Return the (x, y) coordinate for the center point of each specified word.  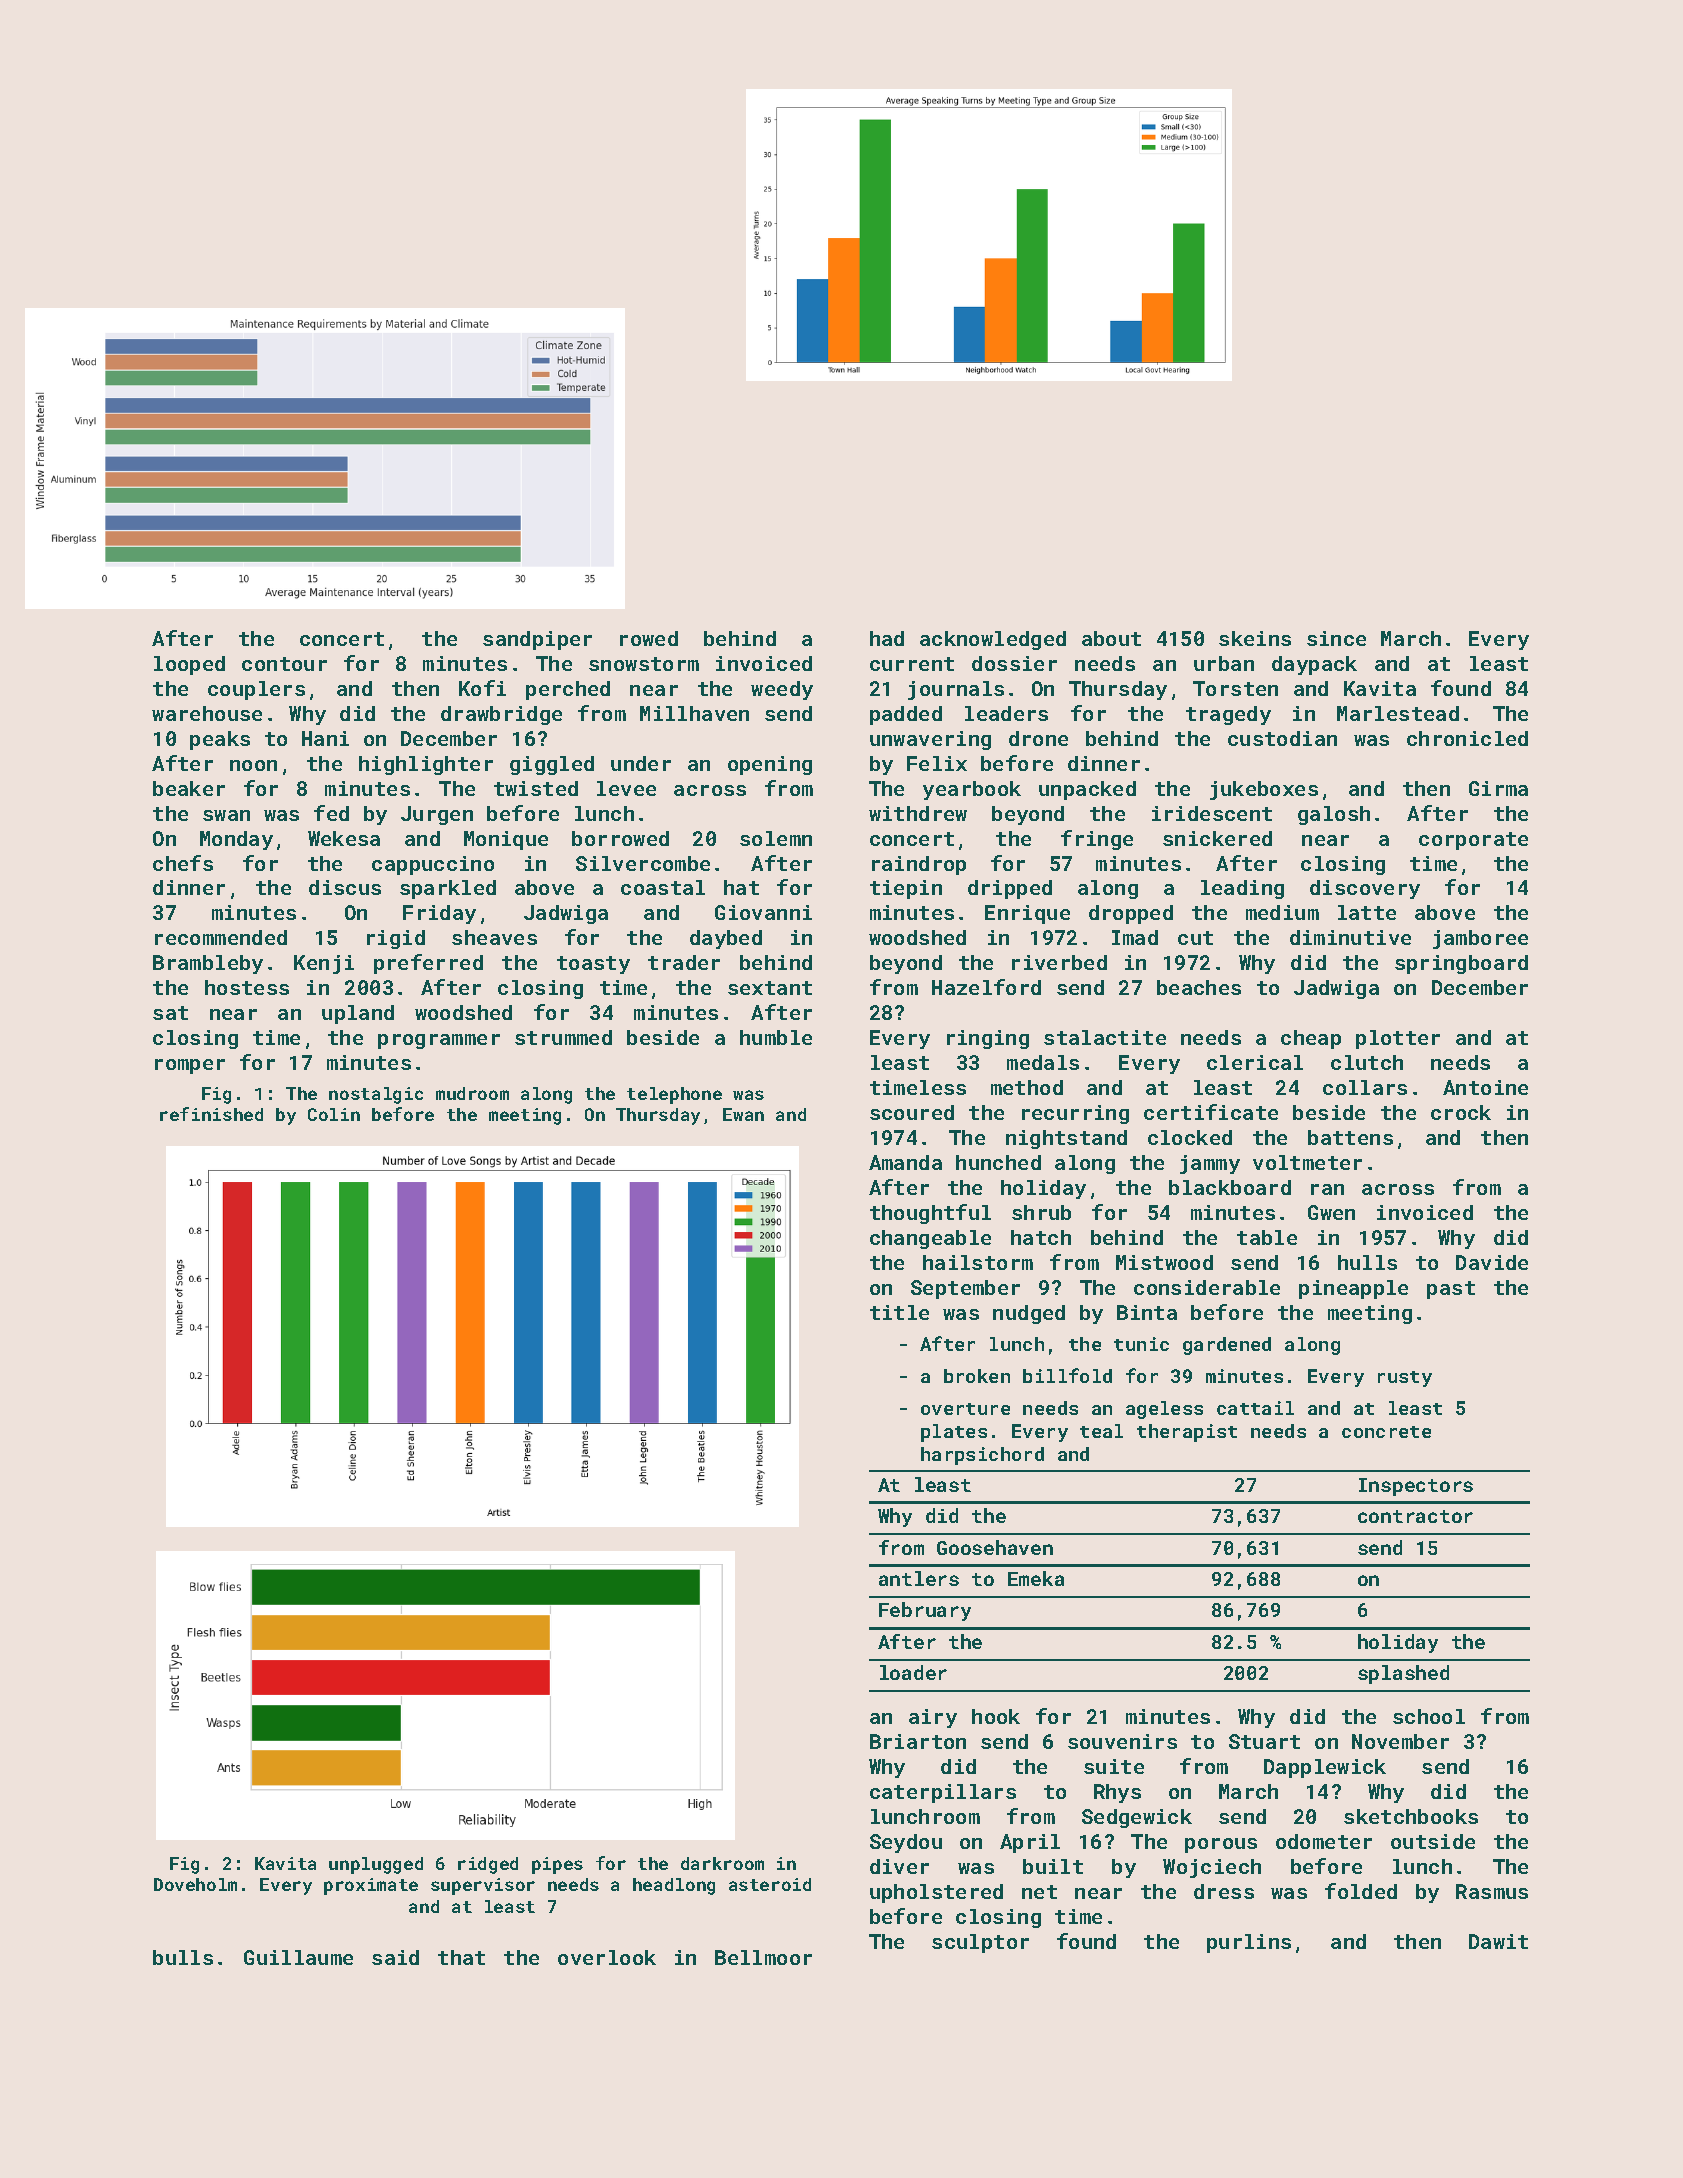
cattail (1255, 1408)
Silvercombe (643, 863)
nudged (1029, 1314)
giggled (552, 765)
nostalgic (376, 1095)
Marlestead (1398, 713)
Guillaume (298, 1957)
